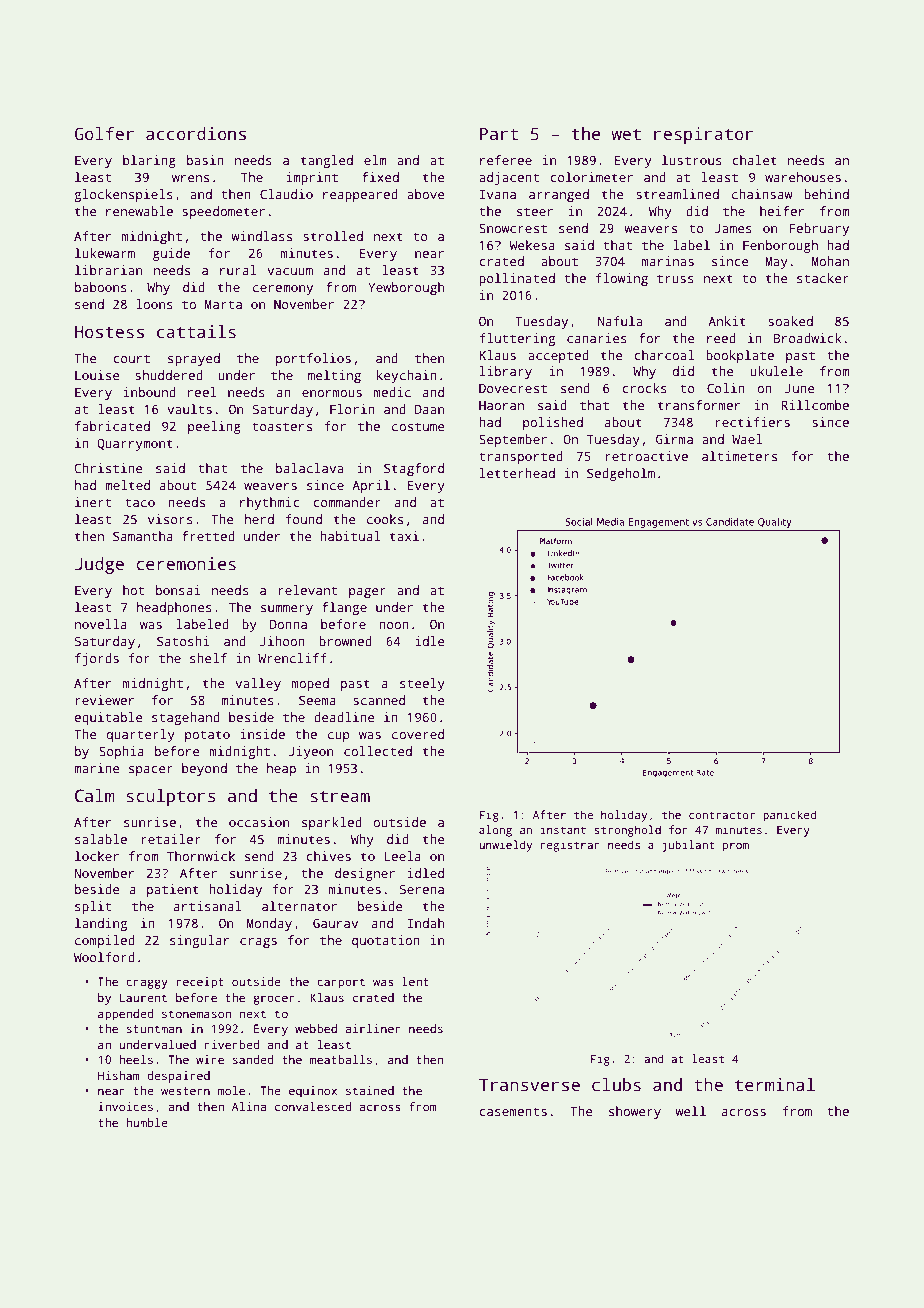  What do you see at coordinates (621, 474) in the page?
I see `Sedgeholm` at bounding box center [621, 474].
